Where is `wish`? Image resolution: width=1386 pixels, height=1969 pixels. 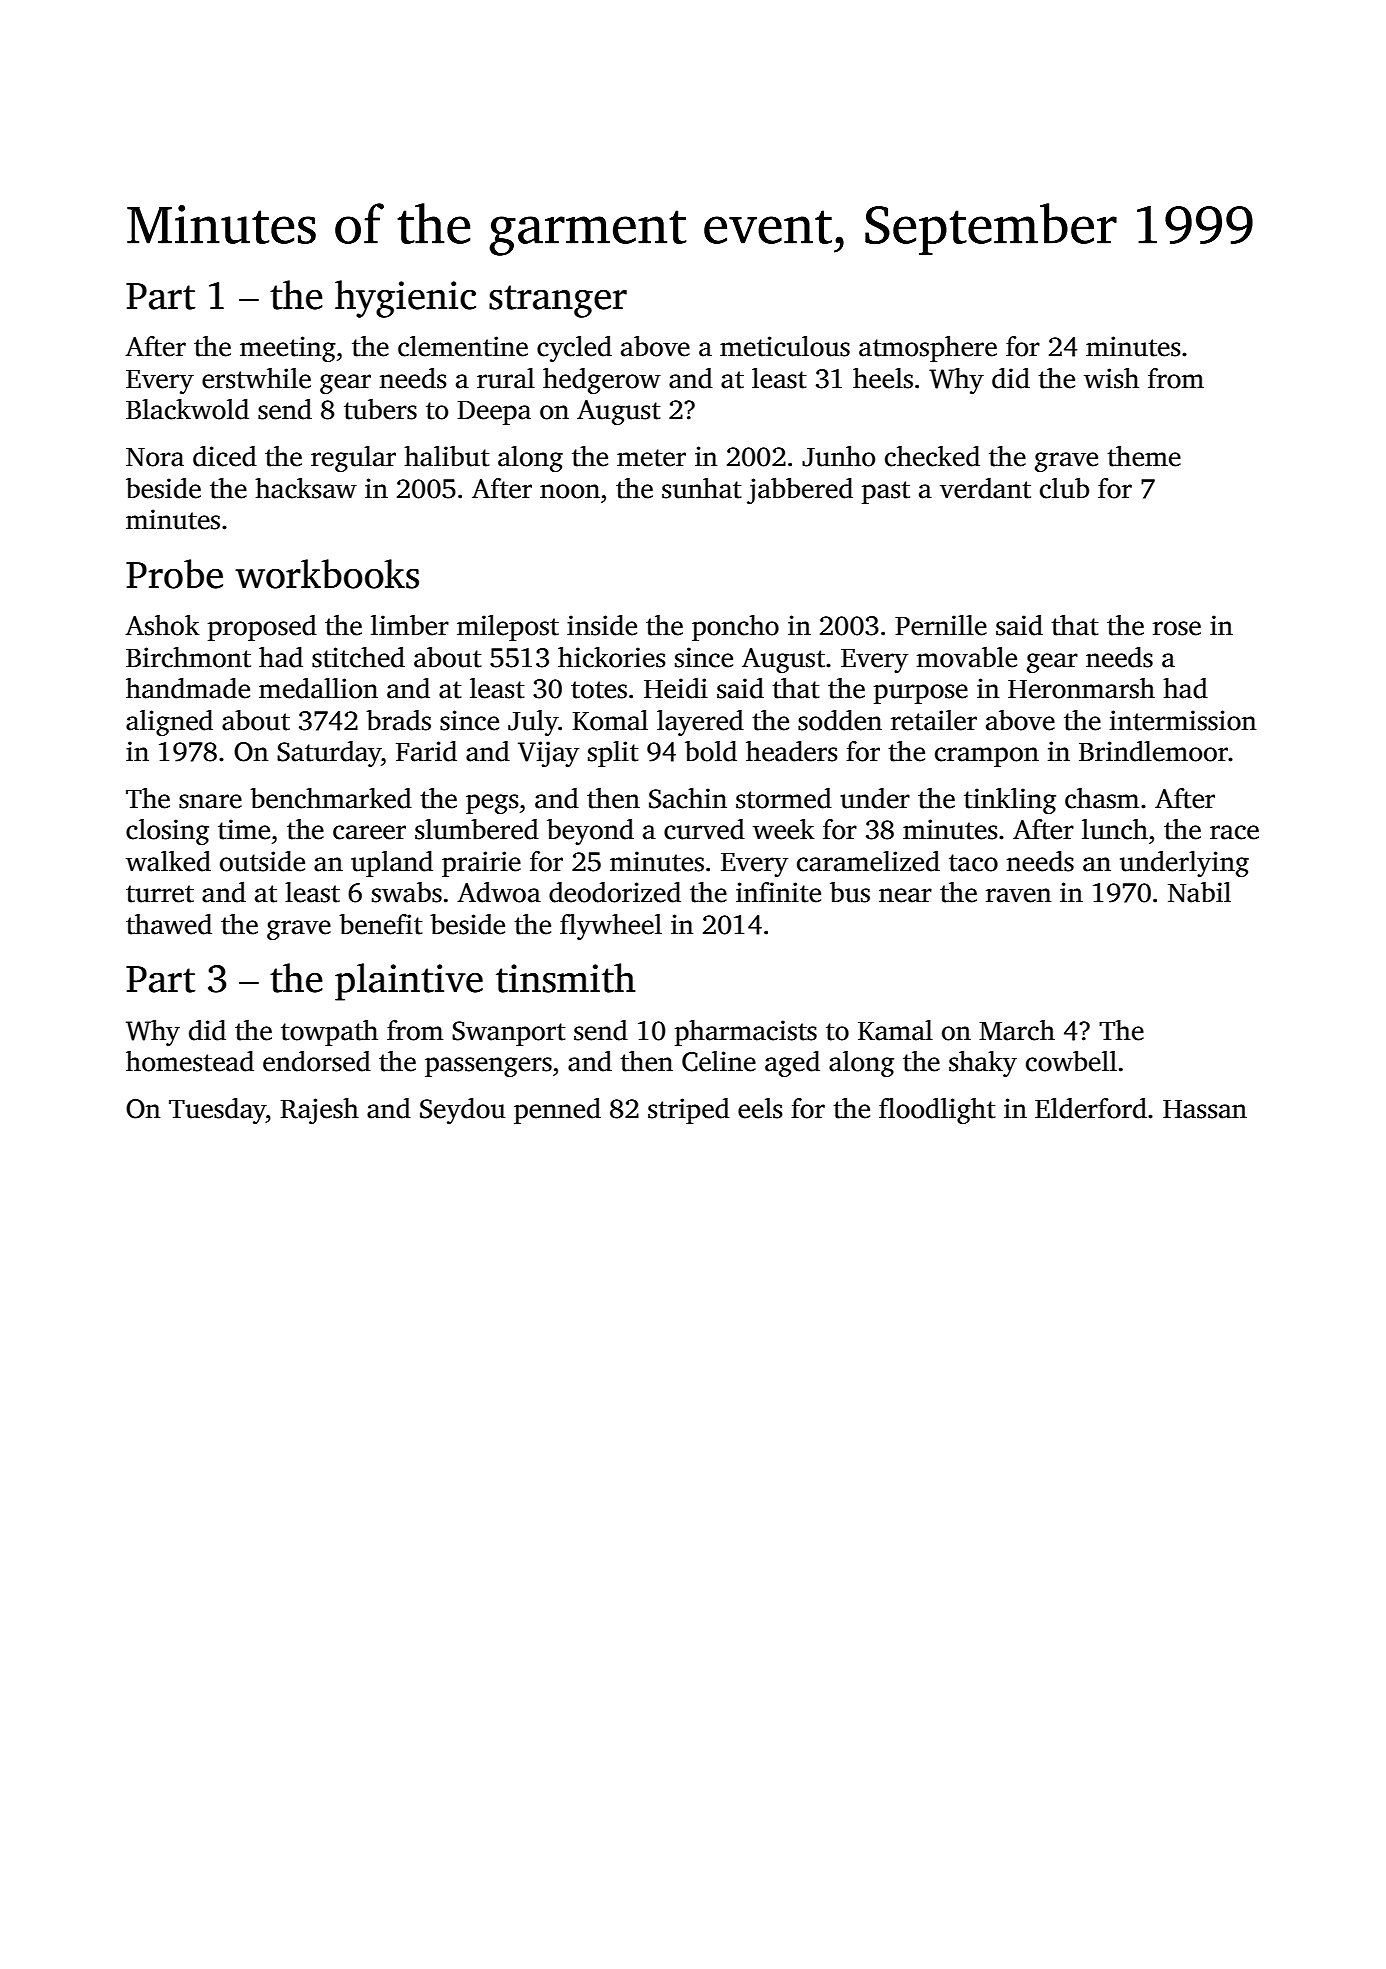
wish is located at coordinates (1111, 378).
